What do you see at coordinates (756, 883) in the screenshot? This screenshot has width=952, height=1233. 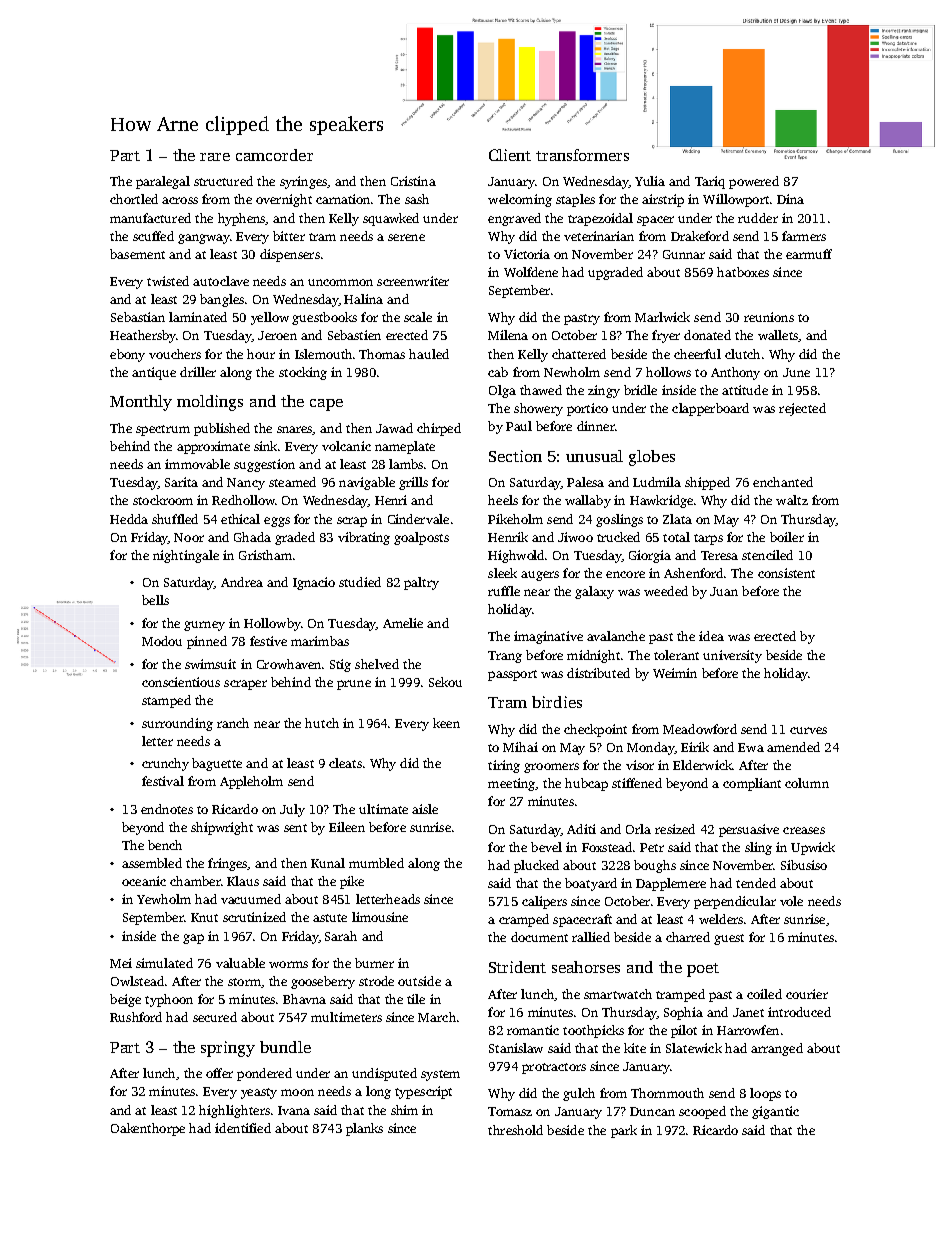 I see `tended` at bounding box center [756, 883].
